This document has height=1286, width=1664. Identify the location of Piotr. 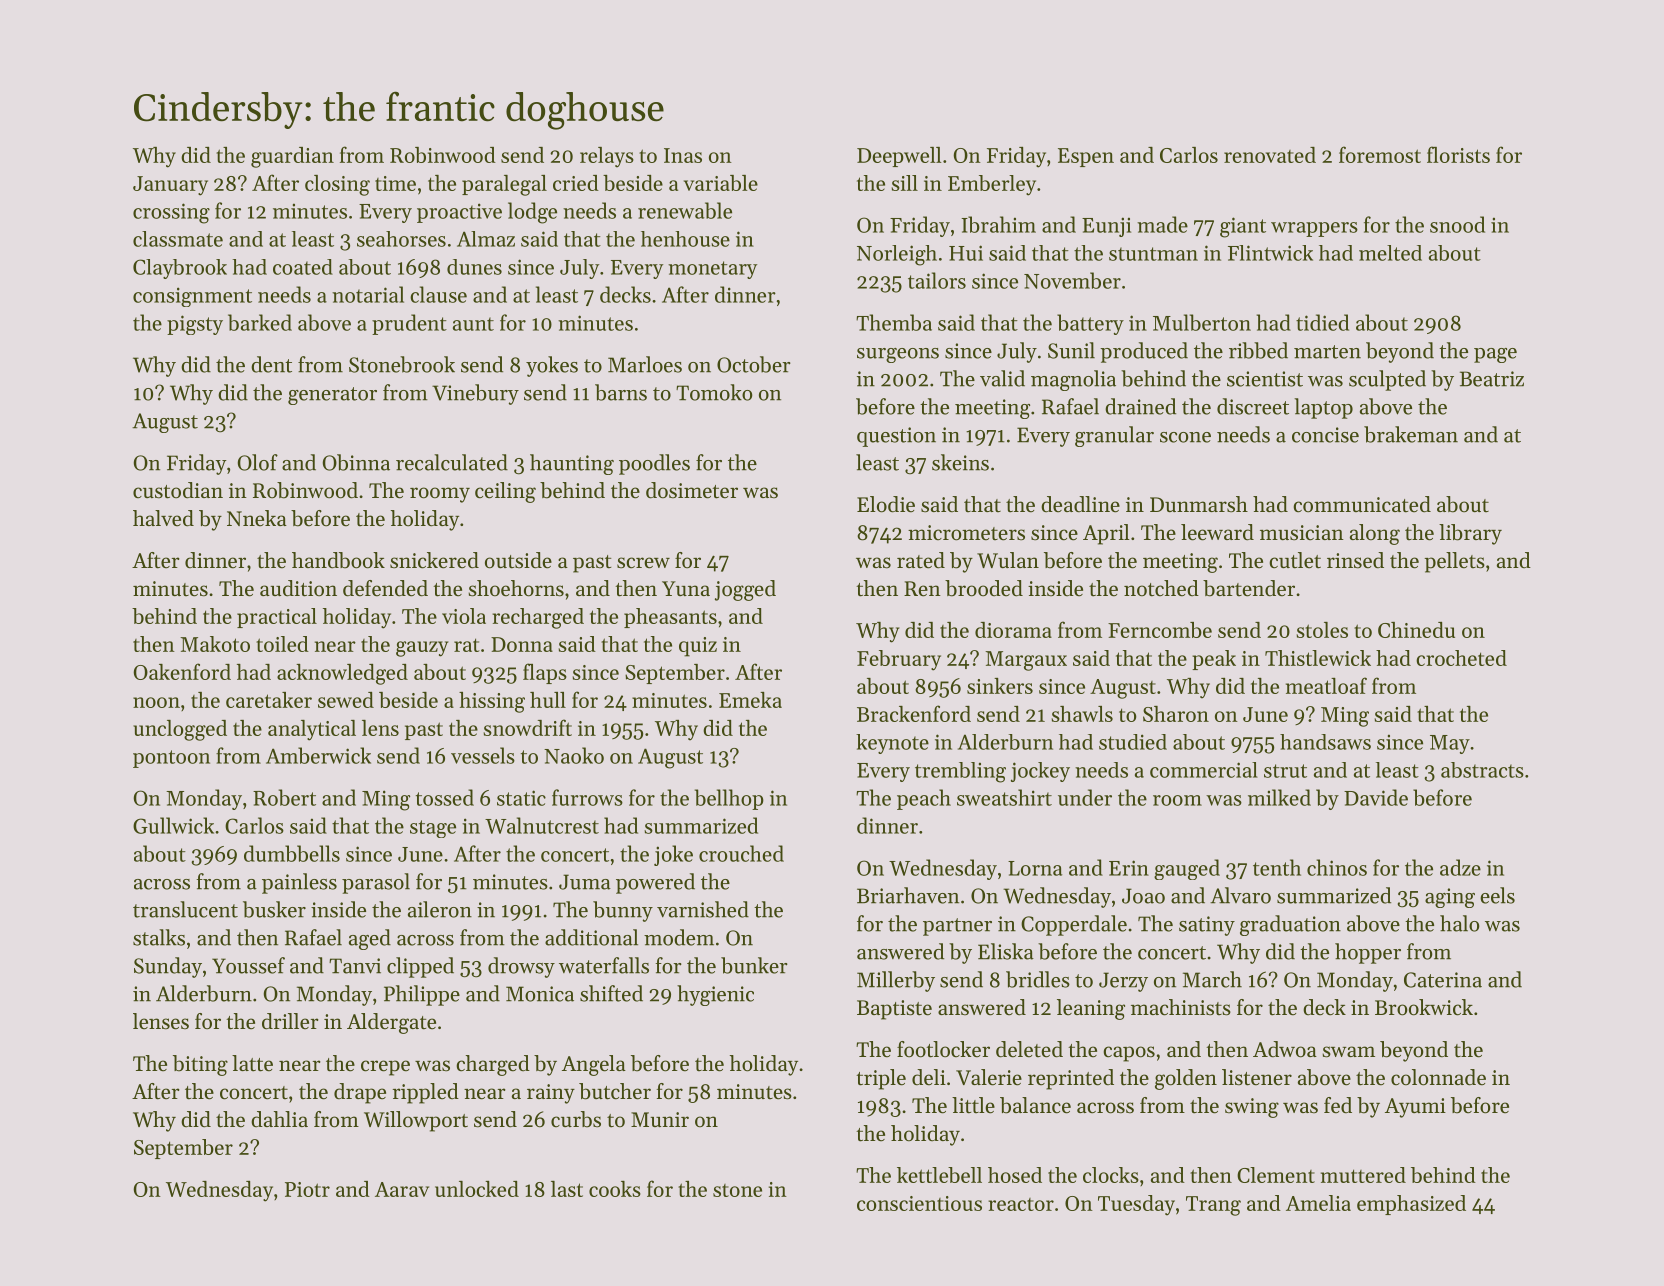
(307, 1189).
